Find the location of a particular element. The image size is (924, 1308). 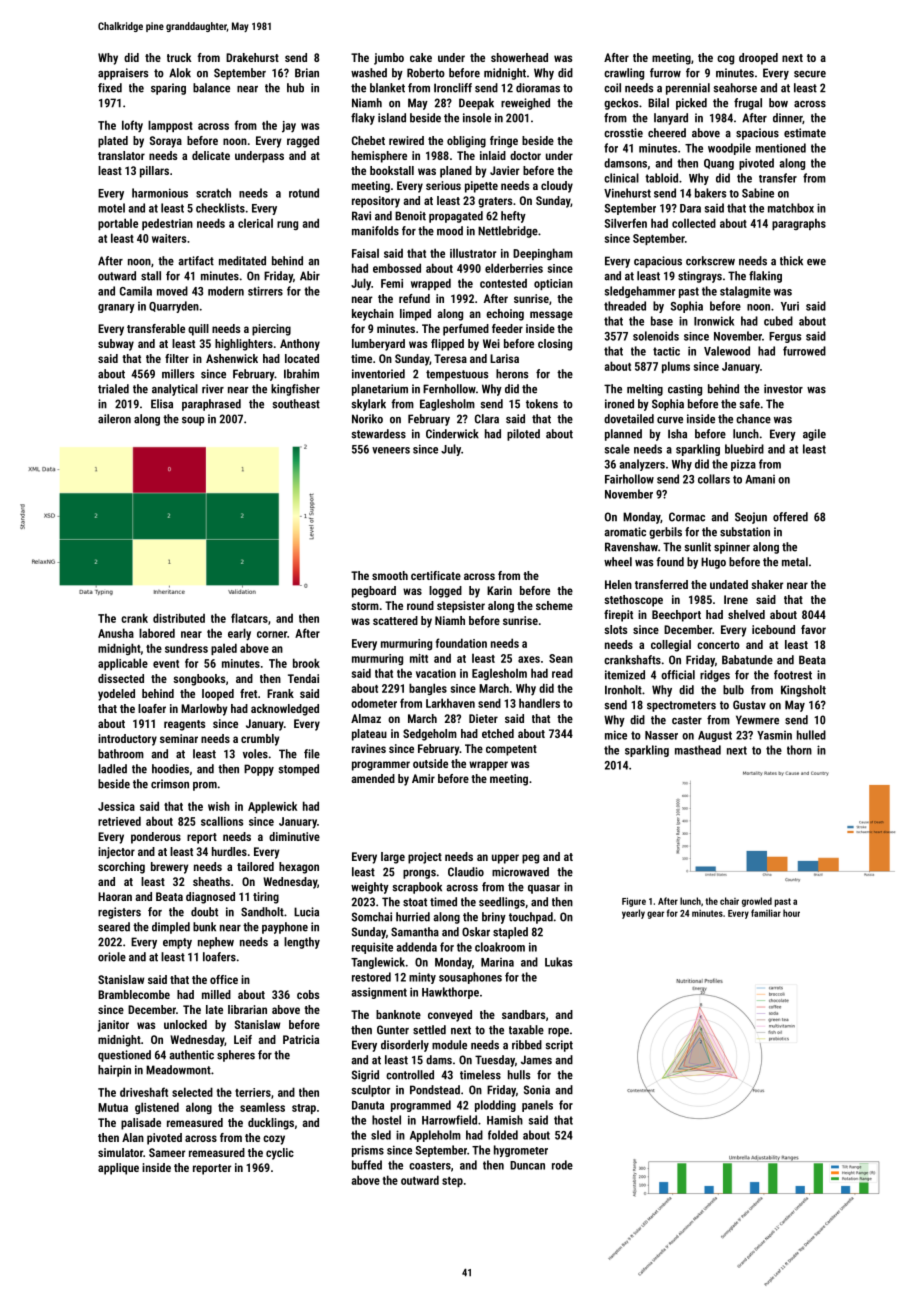

wrapper is located at coordinates (488, 766).
